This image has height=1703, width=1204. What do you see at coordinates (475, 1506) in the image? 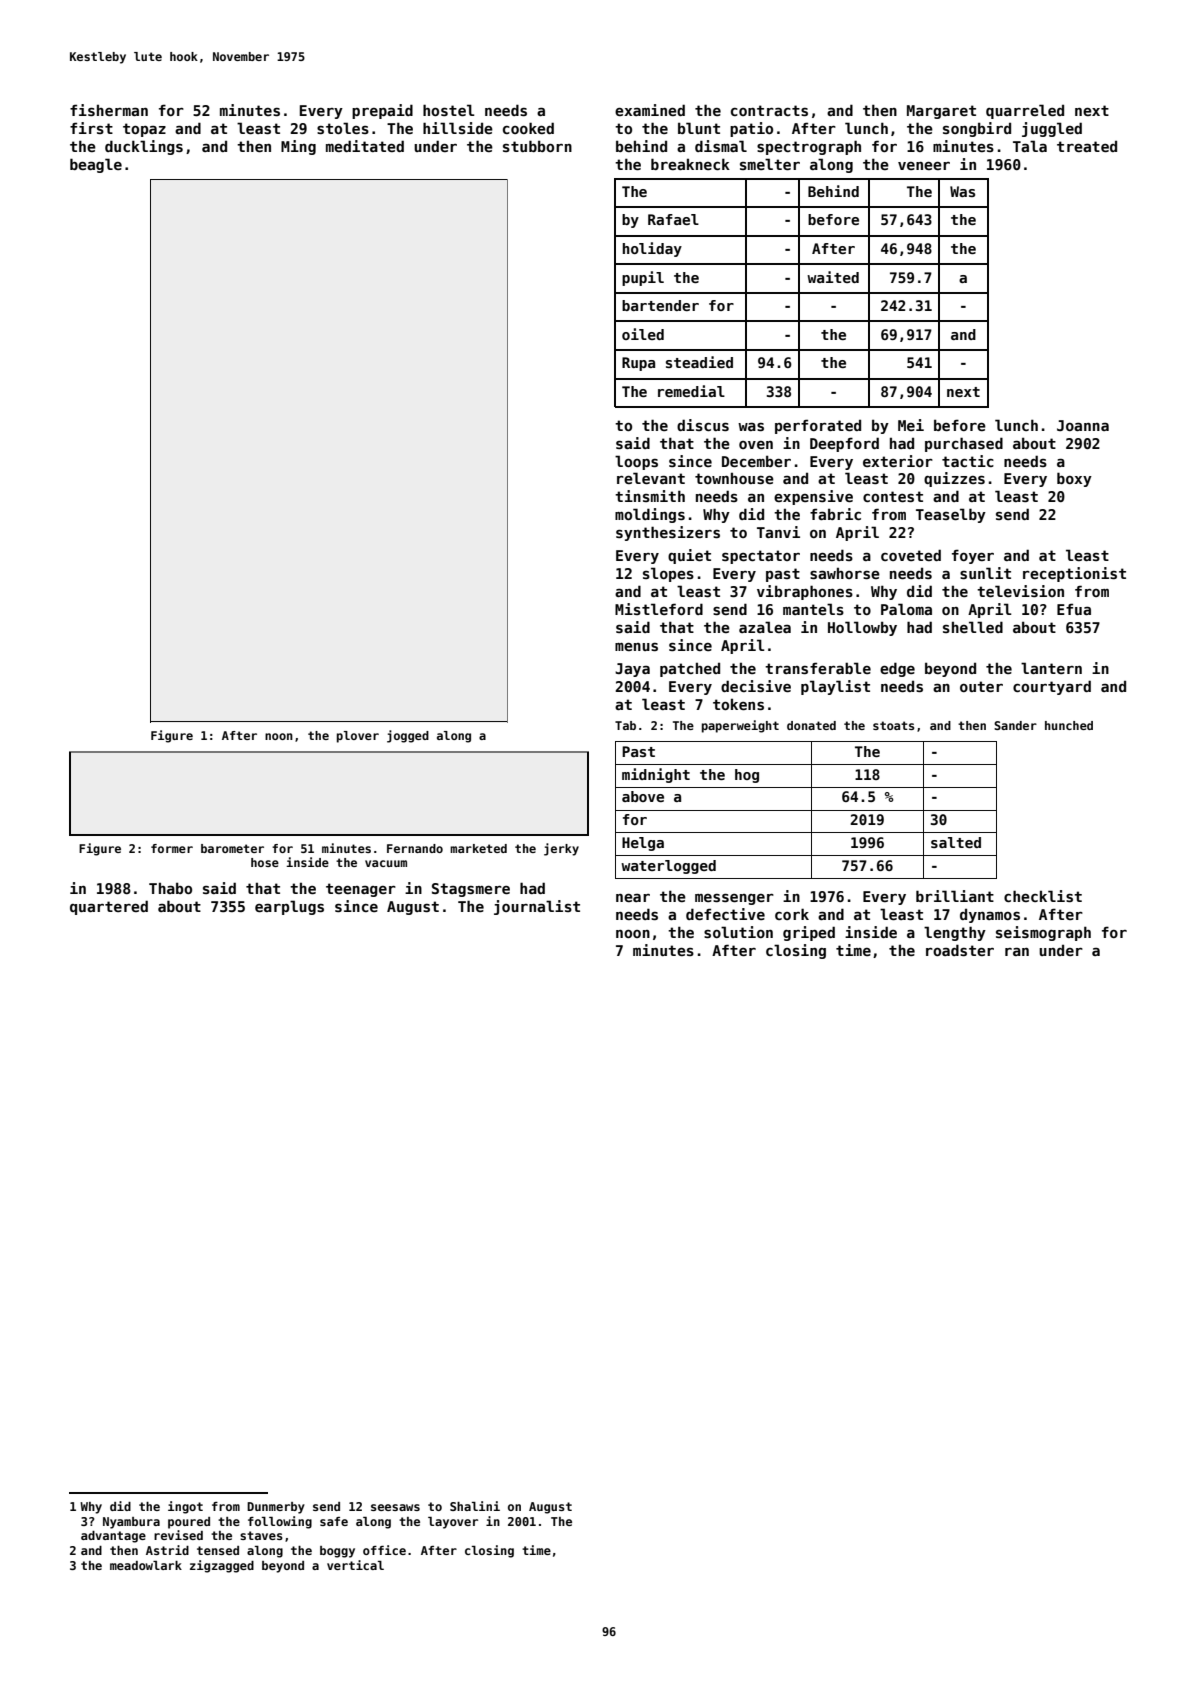
I see `Shalini` at bounding box center [475, 1506].
